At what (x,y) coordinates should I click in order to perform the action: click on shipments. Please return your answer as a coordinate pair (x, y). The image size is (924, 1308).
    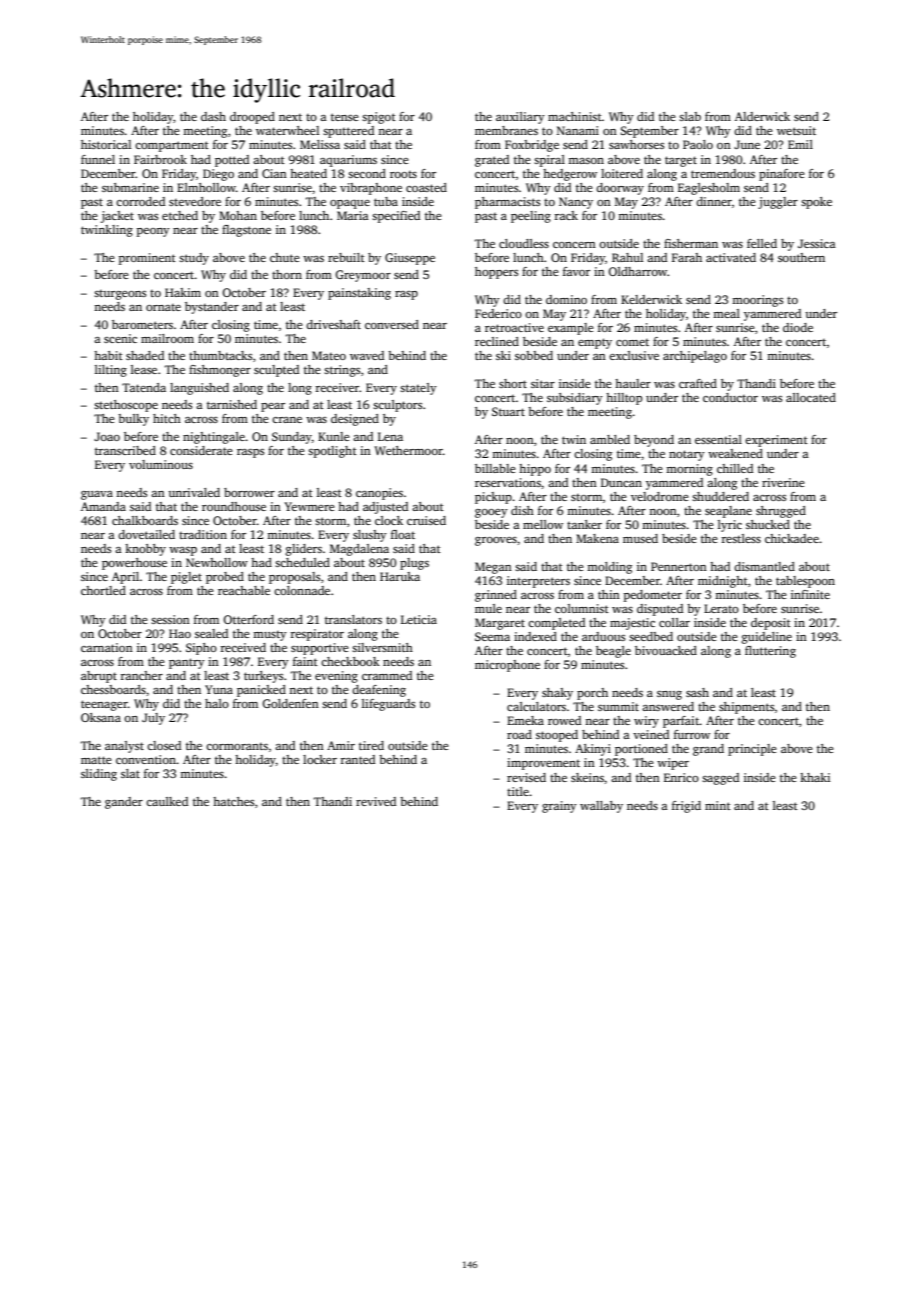
    Looking at the image, I should click on (746, 708).
